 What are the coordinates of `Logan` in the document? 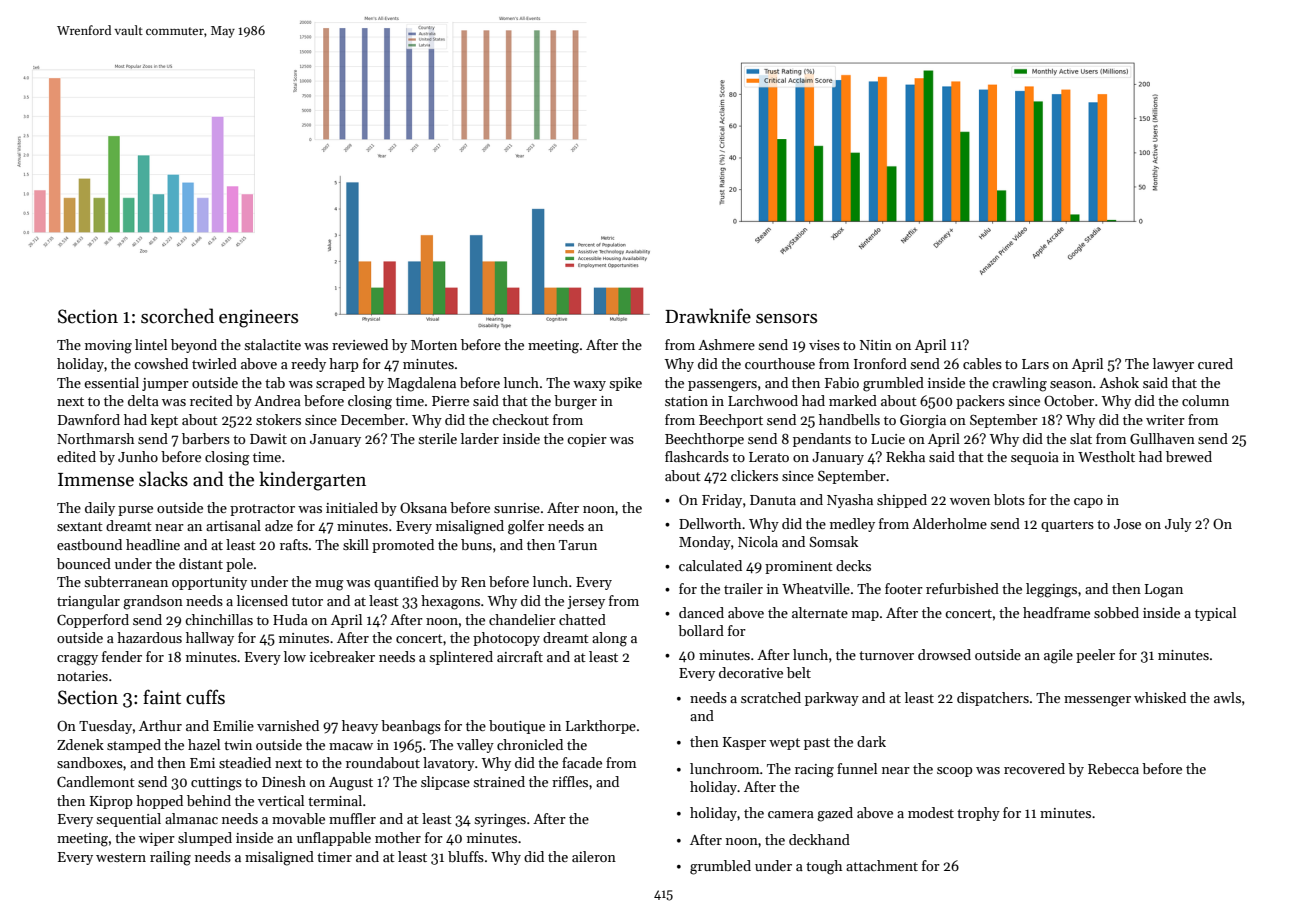 It's located at (1164, 591).
